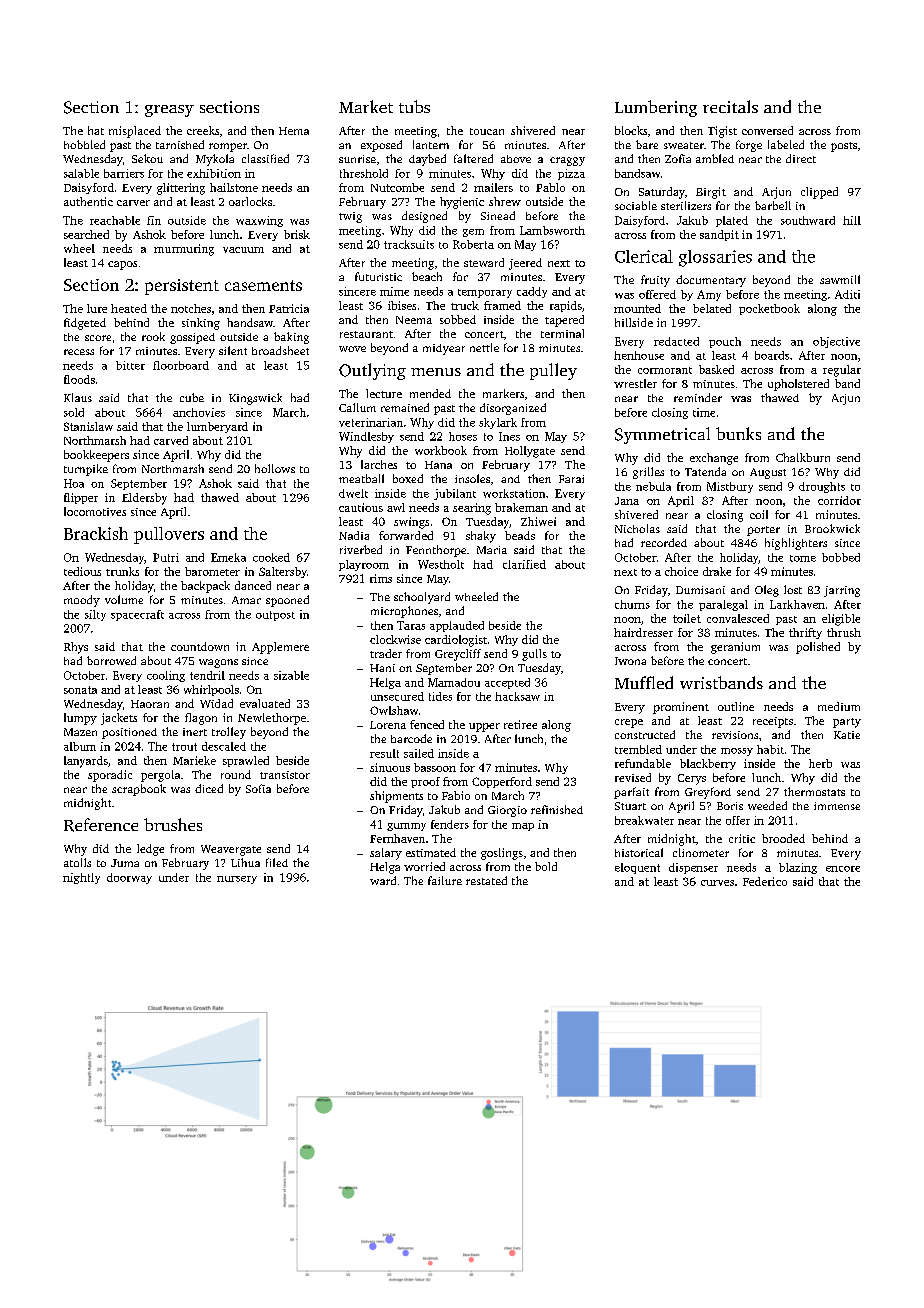  I want to click on tedious, so click(82, 571).
